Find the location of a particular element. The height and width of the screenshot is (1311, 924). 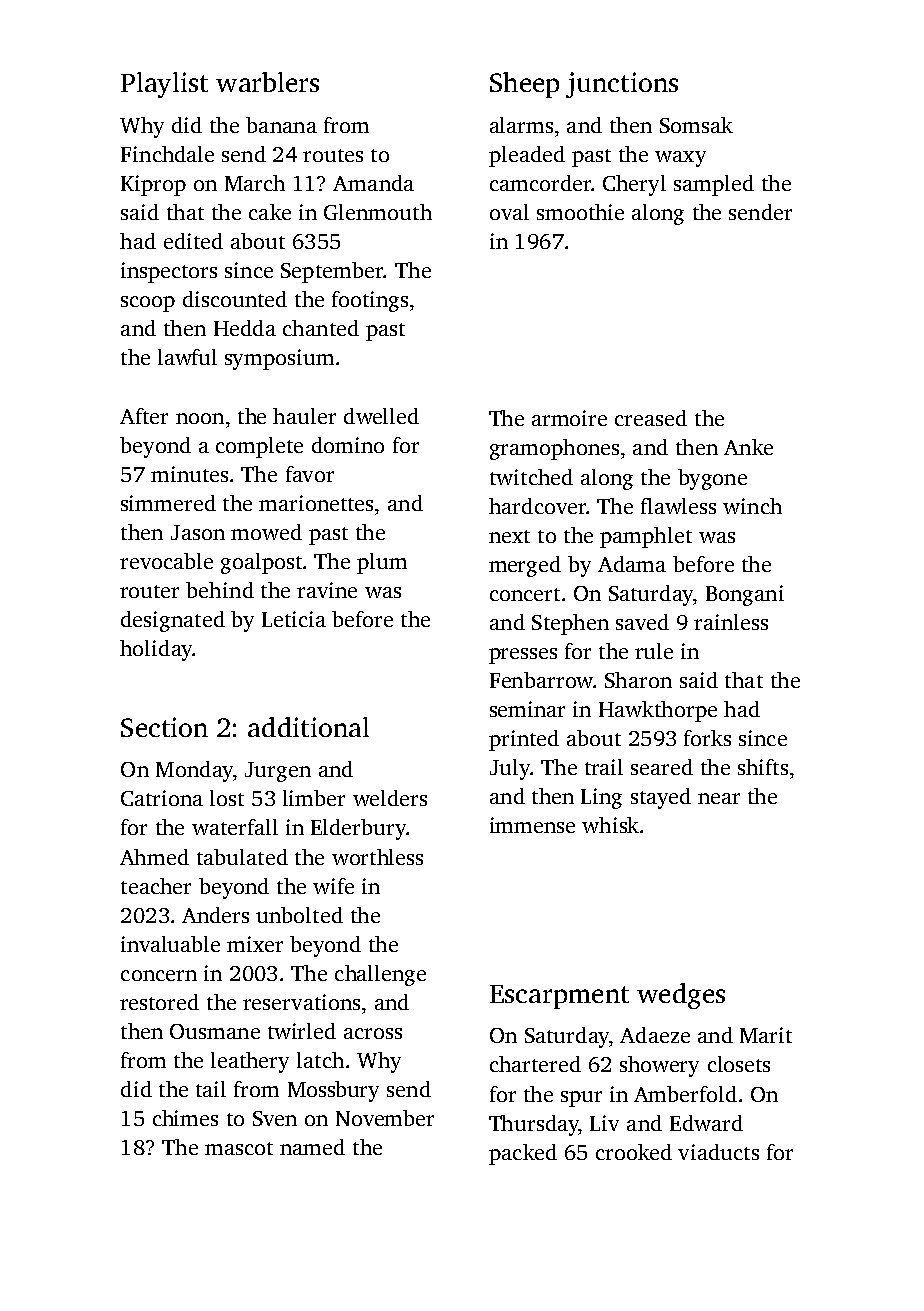

saved is located at coordinates (642, 622).
